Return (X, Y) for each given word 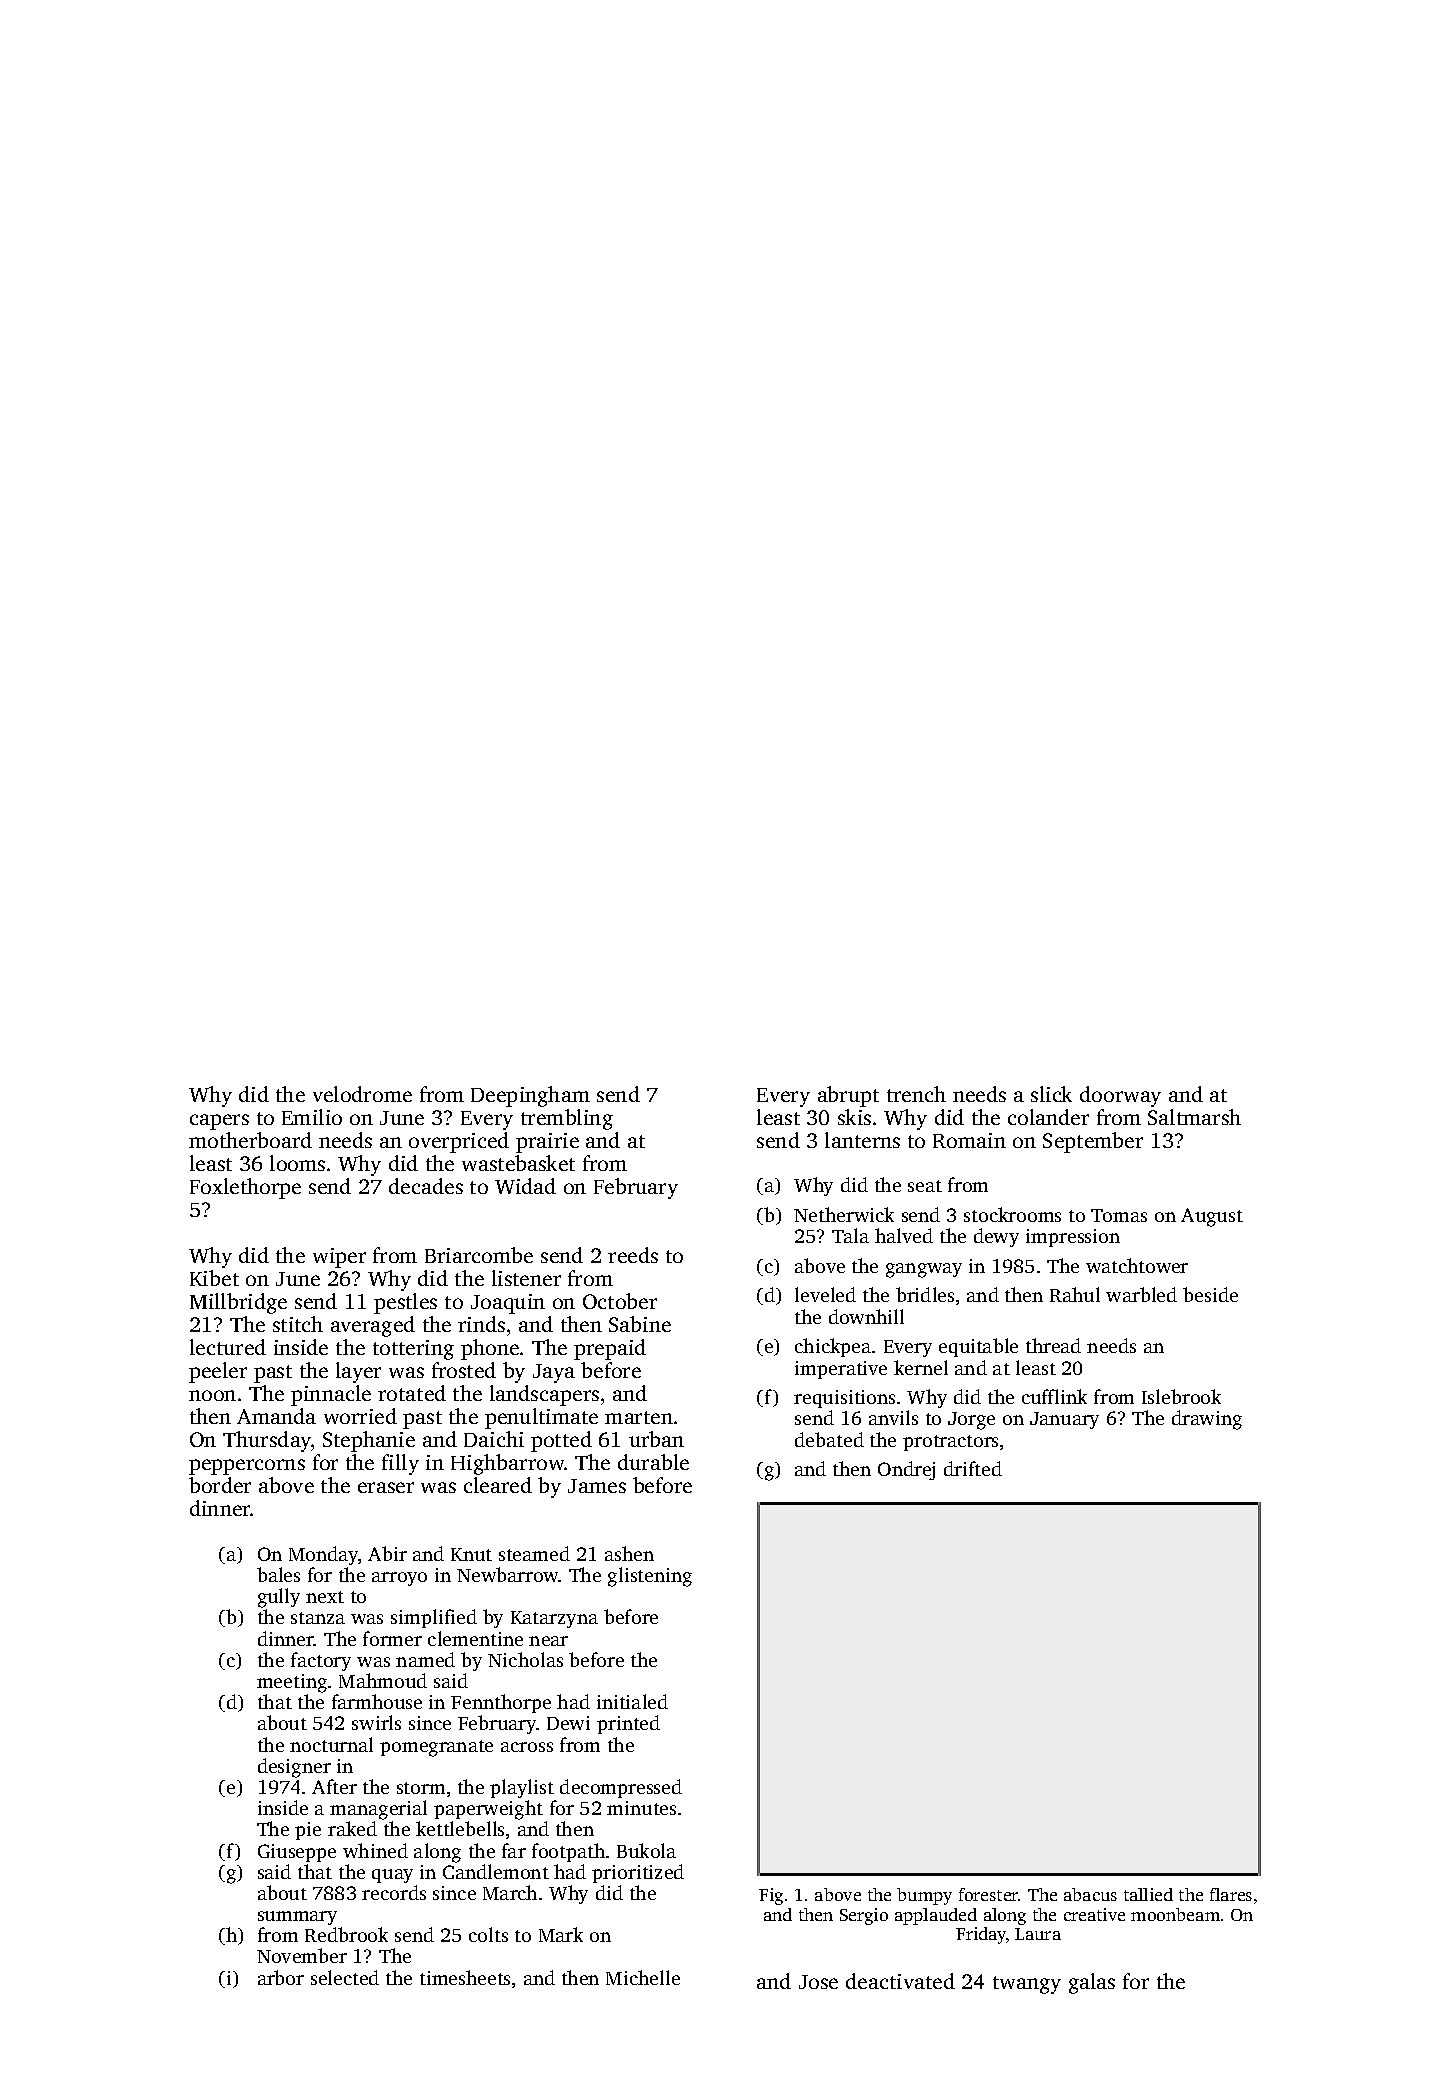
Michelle (643, 1977)
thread (1053, 1345)
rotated (412, 1393)
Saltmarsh (1194, 1117)
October (620, 1301)
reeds (633, 1255)
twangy (1027, 1985)
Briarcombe (479, 1255)
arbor (281, 1977)
